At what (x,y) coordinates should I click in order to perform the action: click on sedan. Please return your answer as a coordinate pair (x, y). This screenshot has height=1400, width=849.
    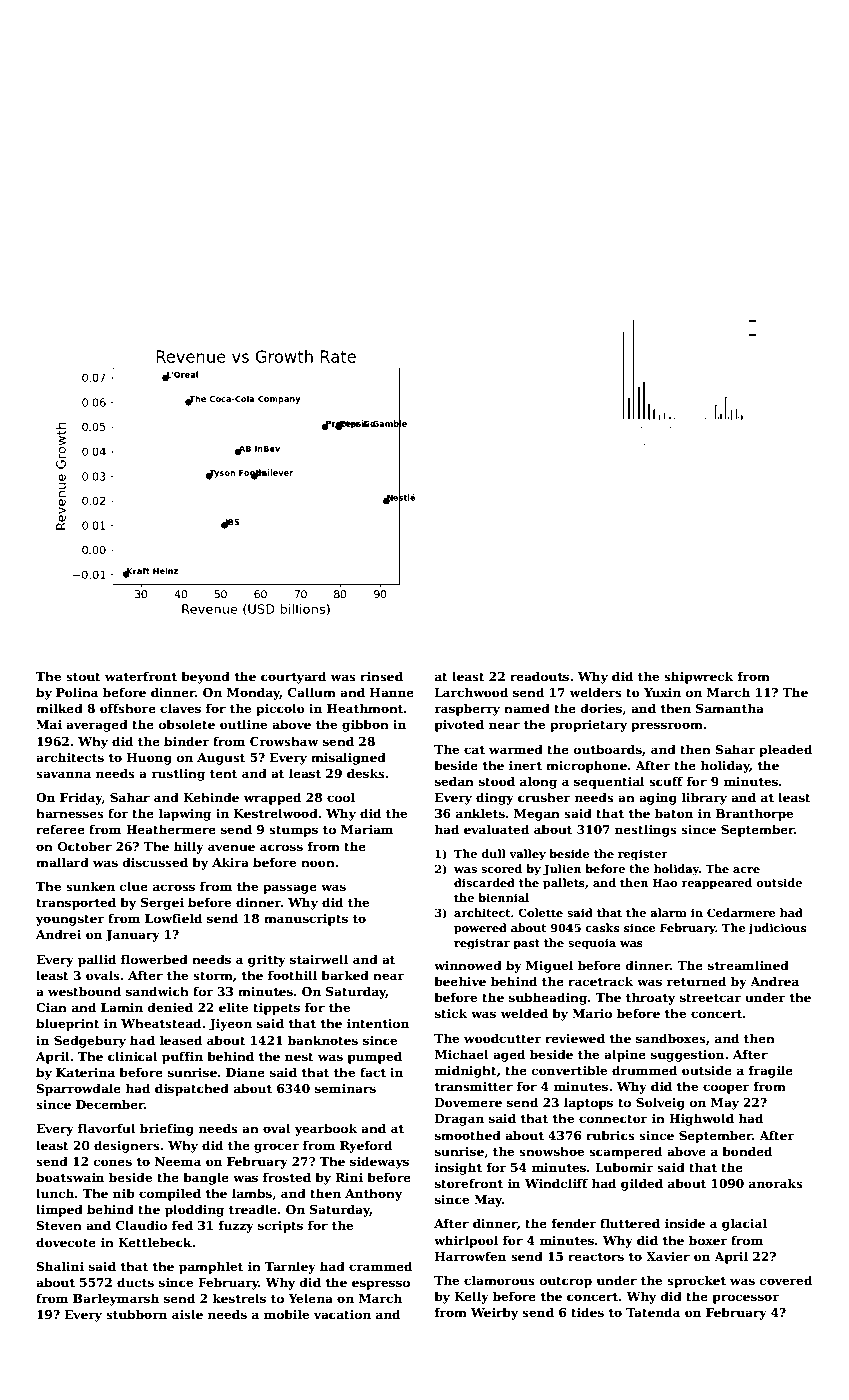
    Looking at the image, I should click on (454, 781).
